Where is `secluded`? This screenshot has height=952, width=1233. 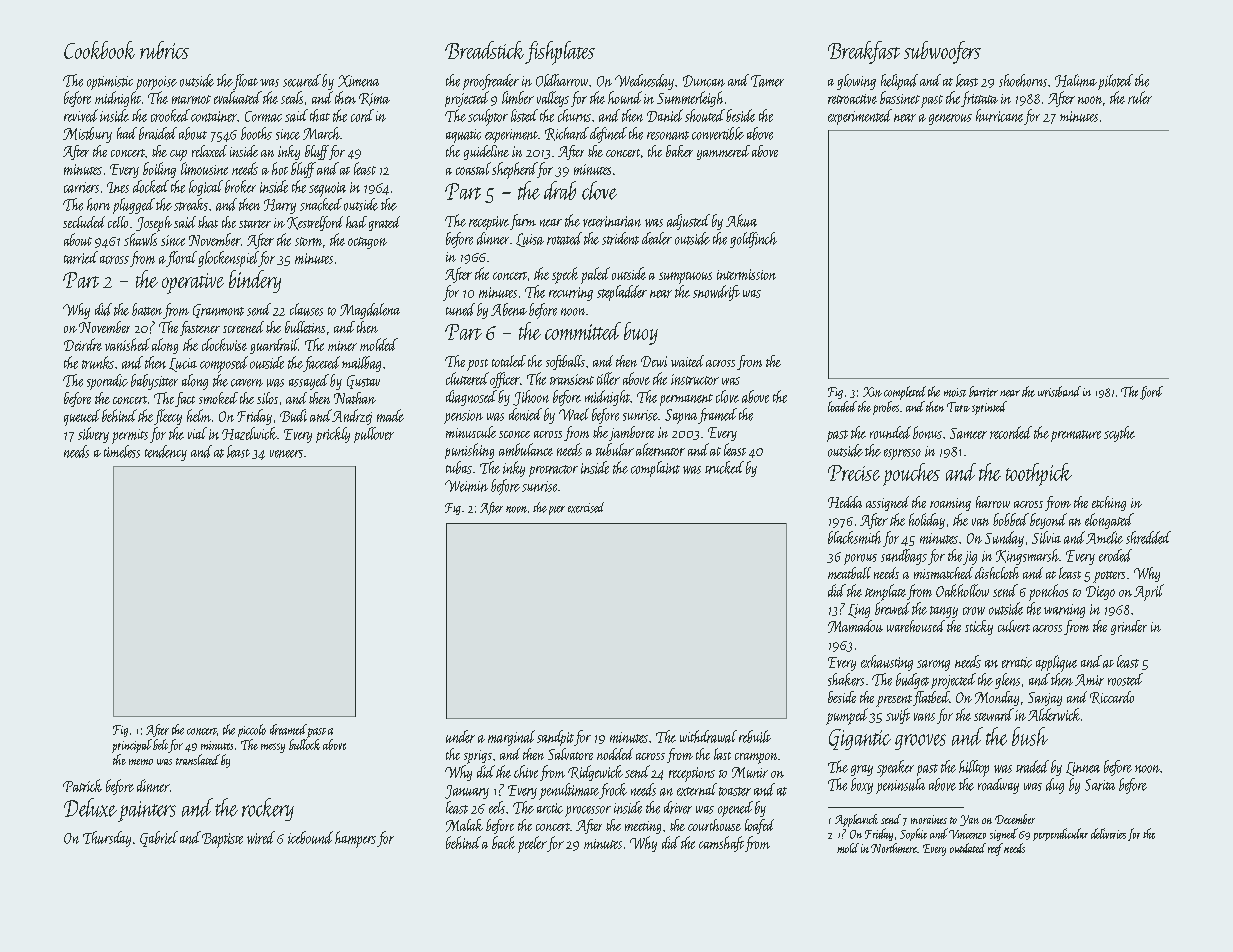 secluded is located at coordinates (84, 222).
